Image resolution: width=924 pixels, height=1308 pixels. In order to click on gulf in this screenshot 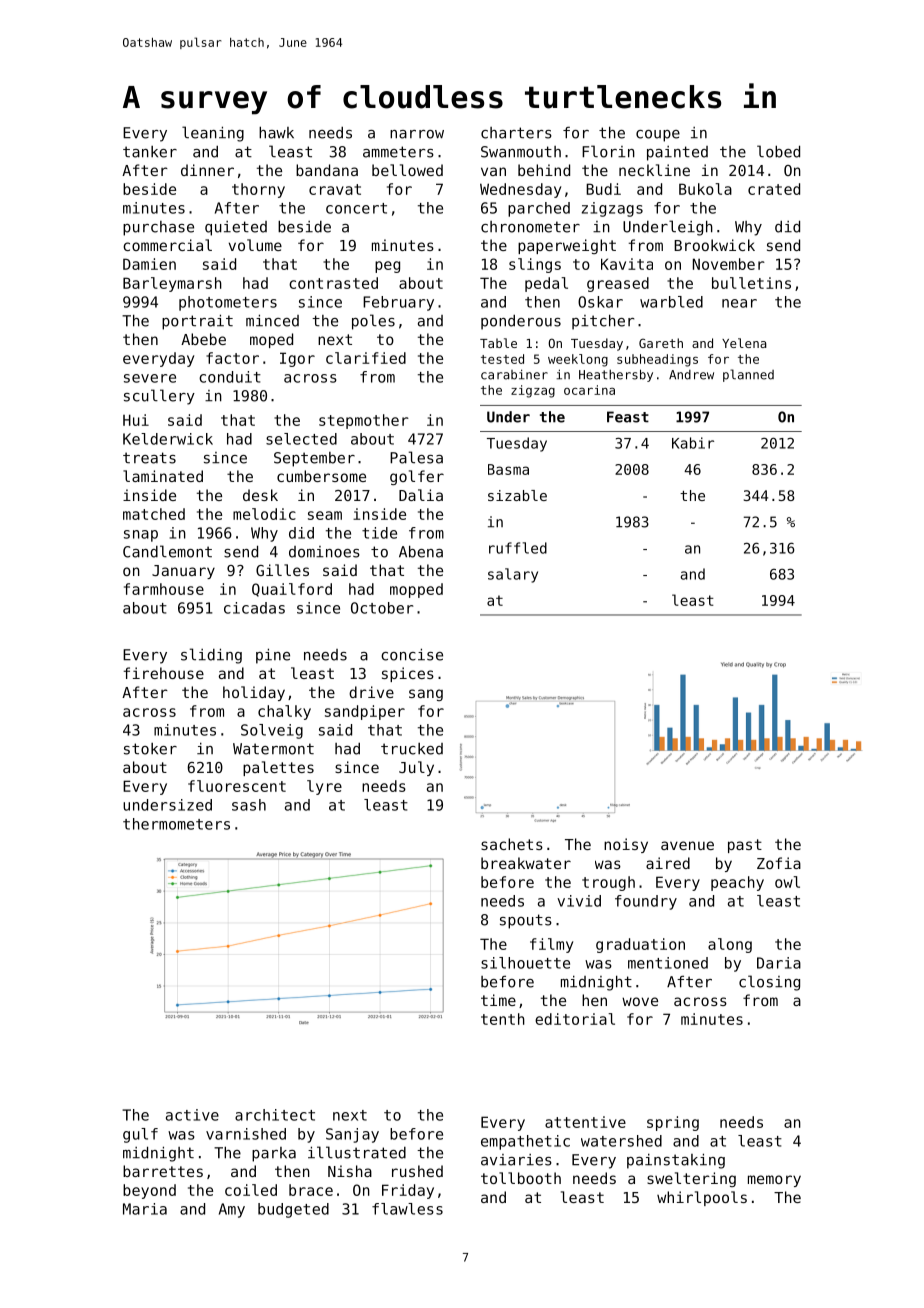, I will do `click(140, 1135)`.
